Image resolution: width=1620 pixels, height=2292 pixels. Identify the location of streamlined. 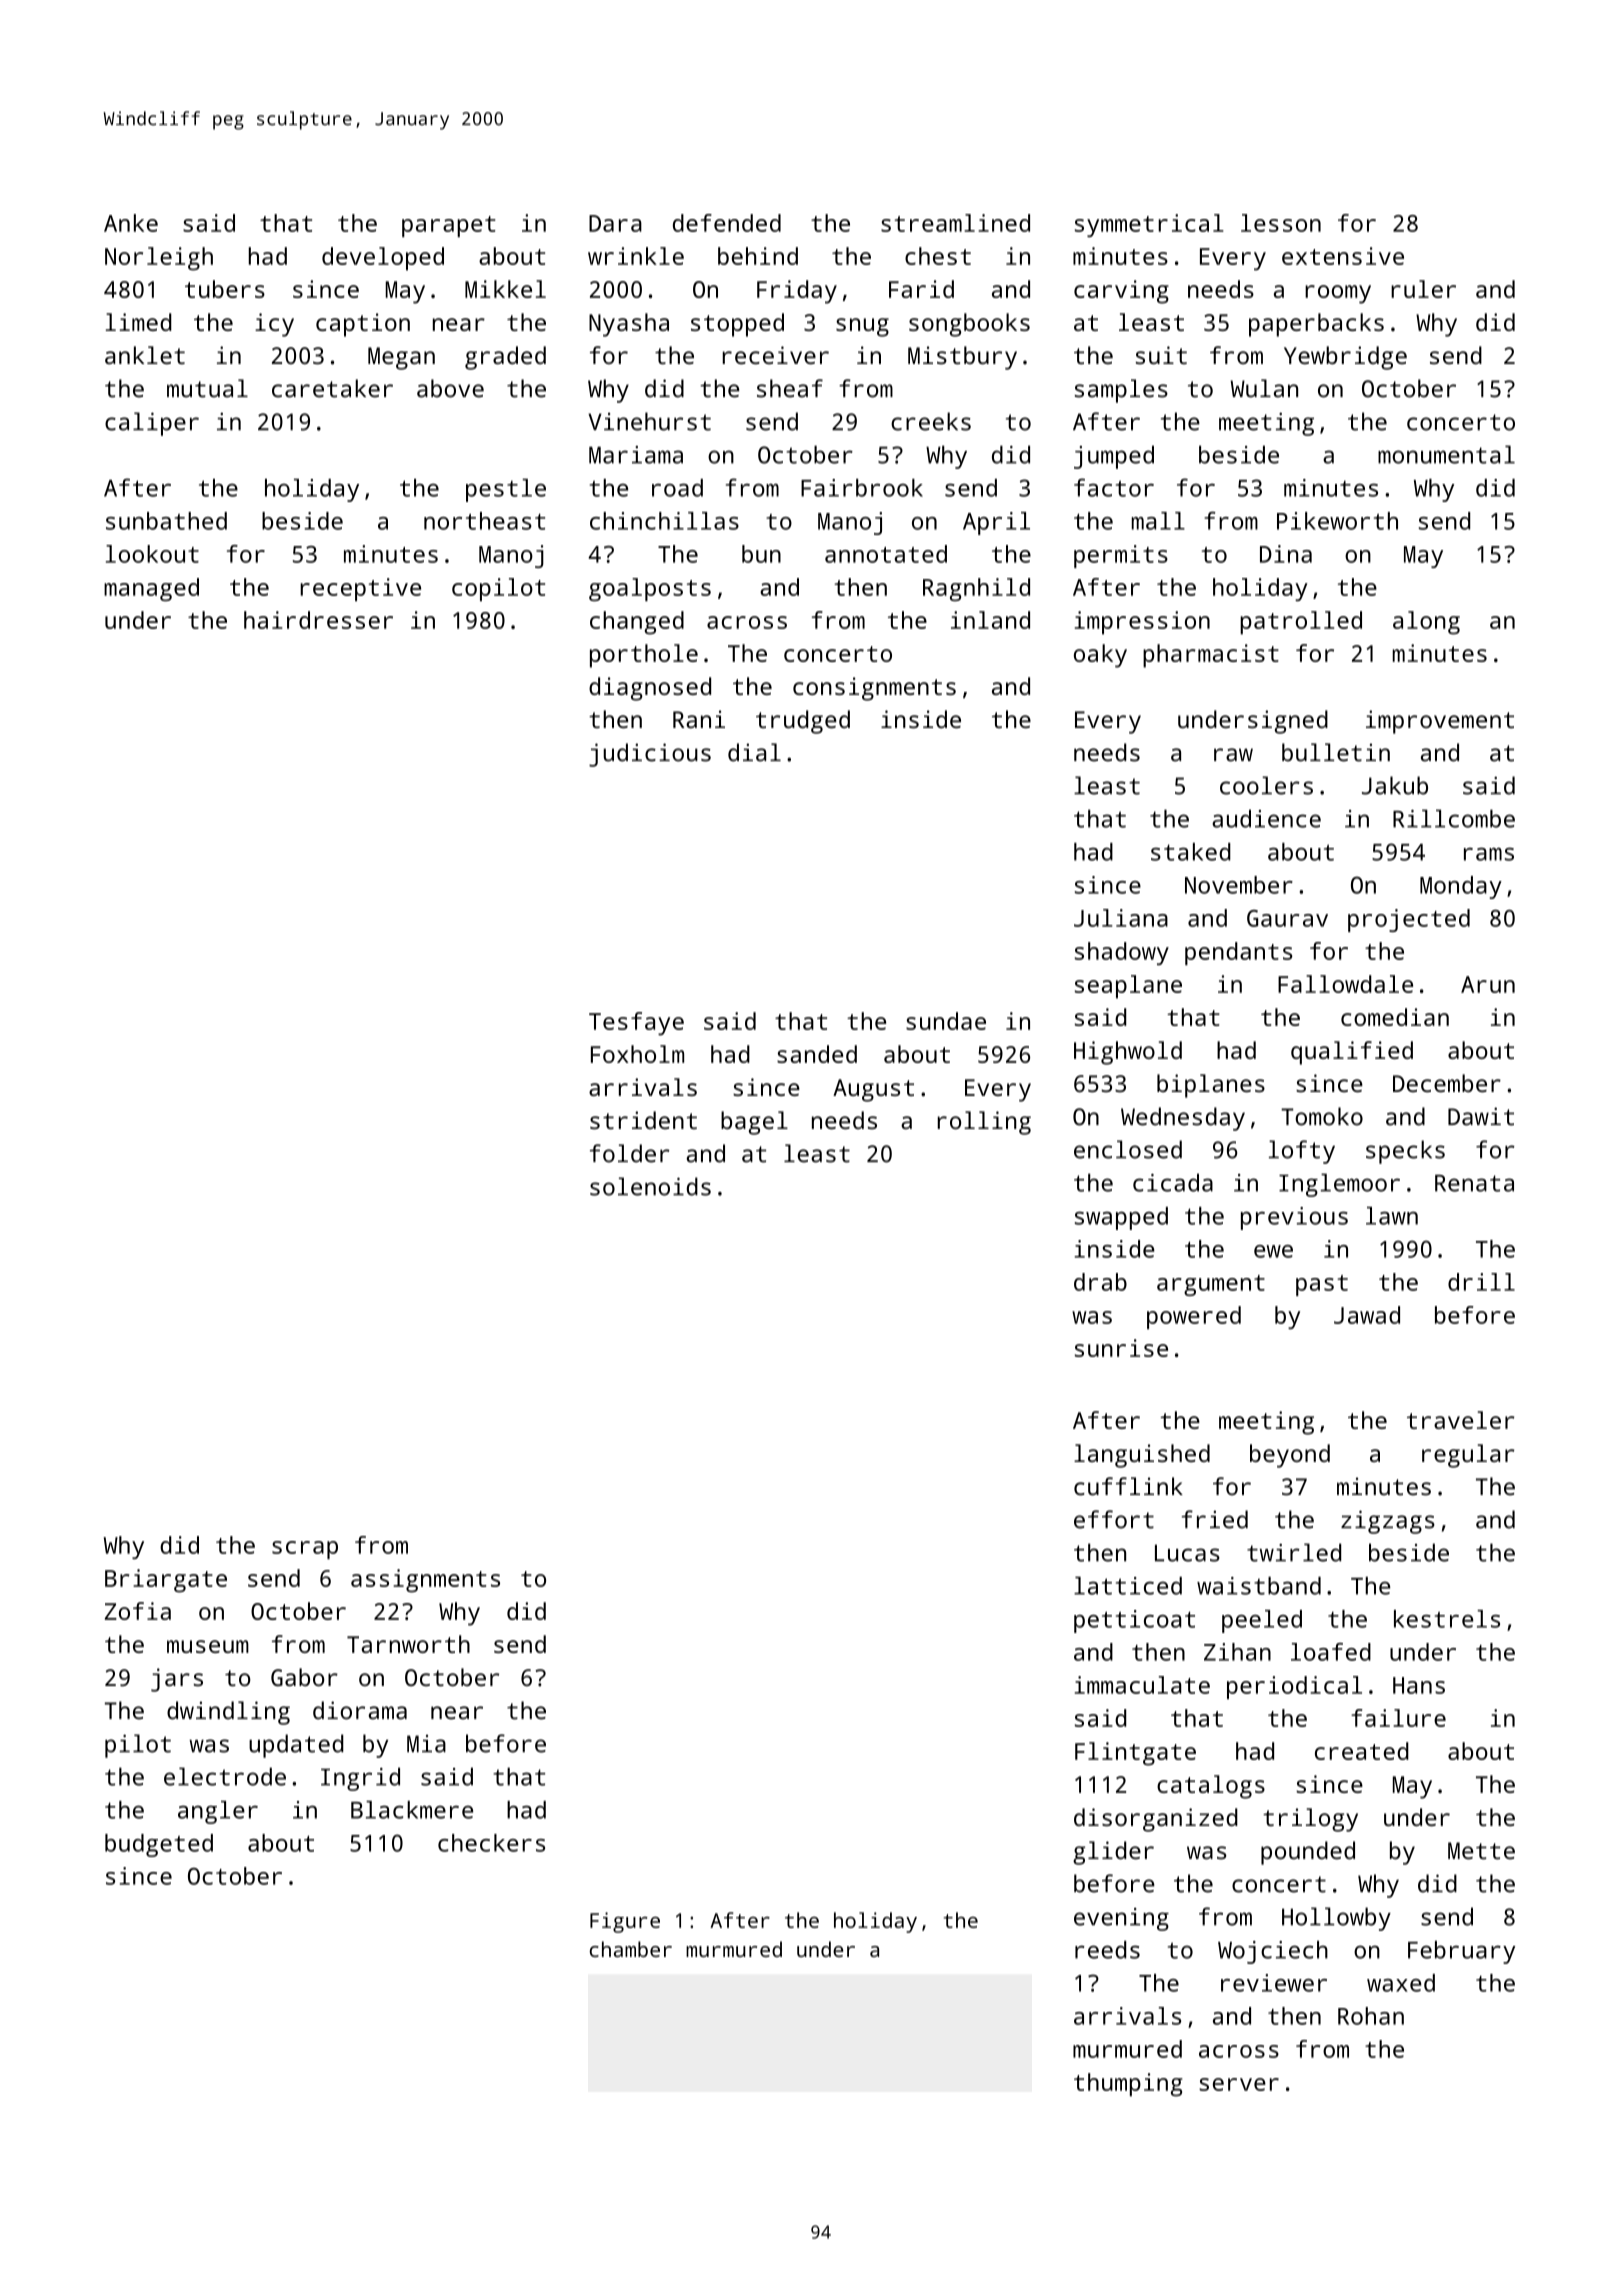
(955, 223).
